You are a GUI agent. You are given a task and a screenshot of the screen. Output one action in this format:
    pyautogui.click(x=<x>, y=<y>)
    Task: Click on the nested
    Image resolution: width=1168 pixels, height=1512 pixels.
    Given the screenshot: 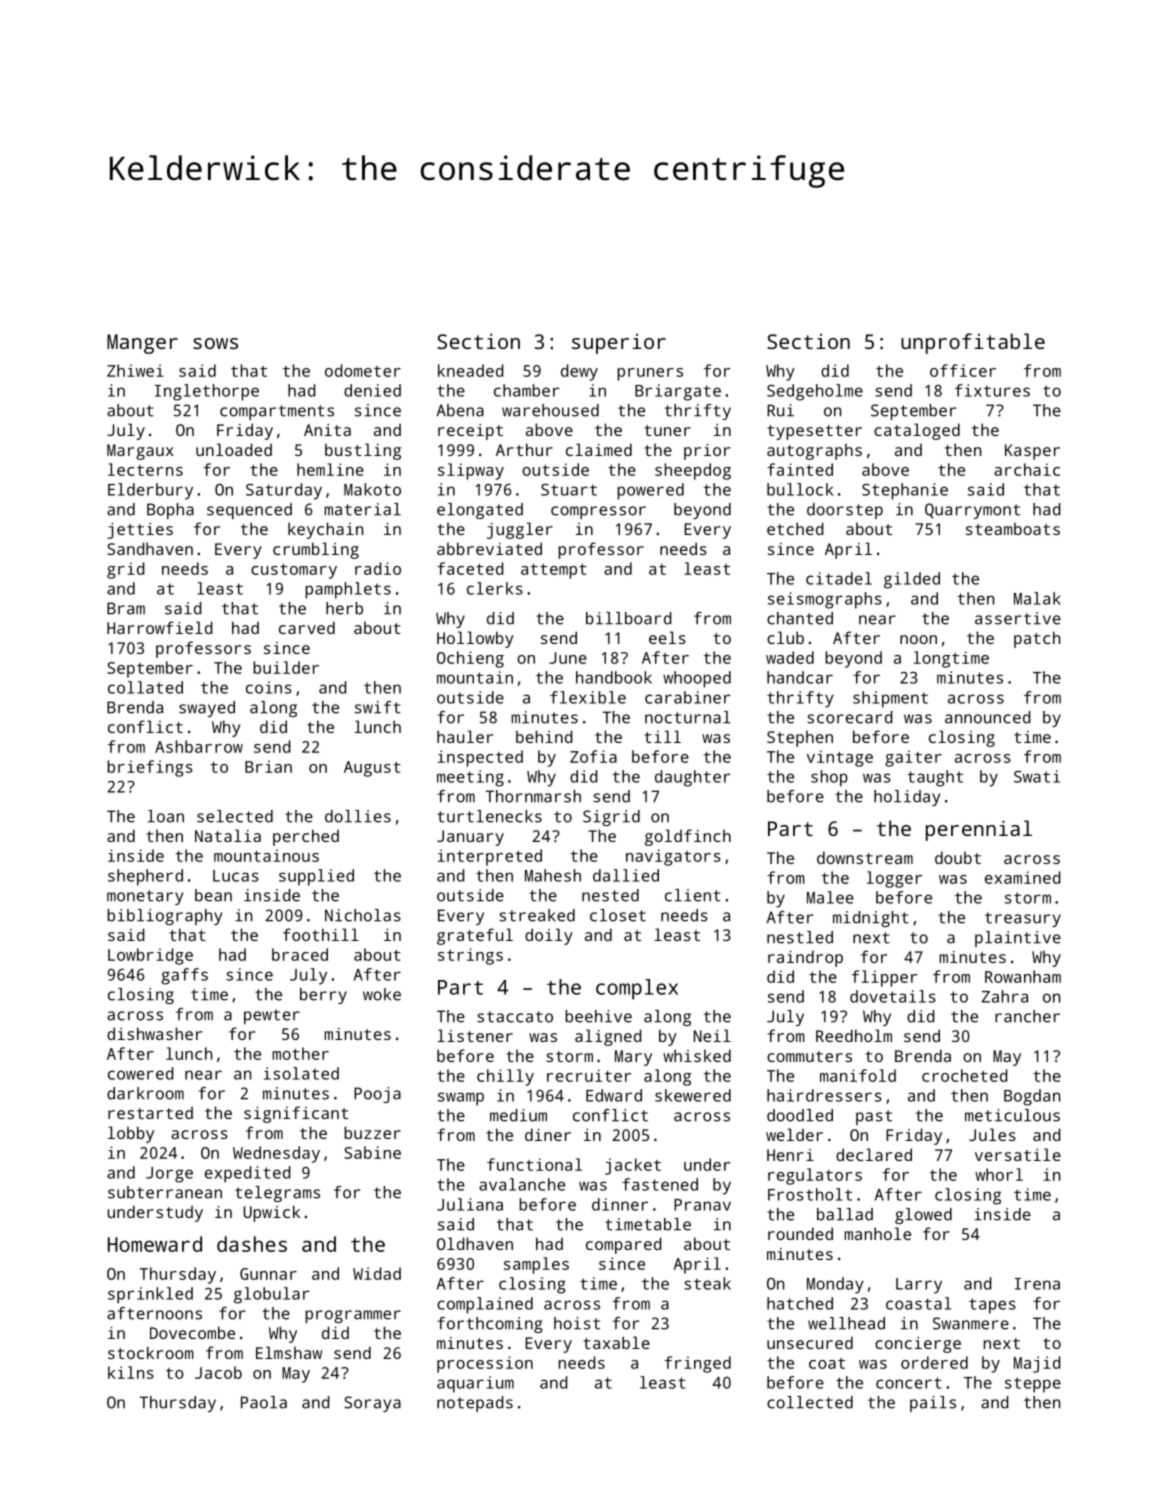 What is the action you would take?
    pyautogui.click(x=610, y=895)
